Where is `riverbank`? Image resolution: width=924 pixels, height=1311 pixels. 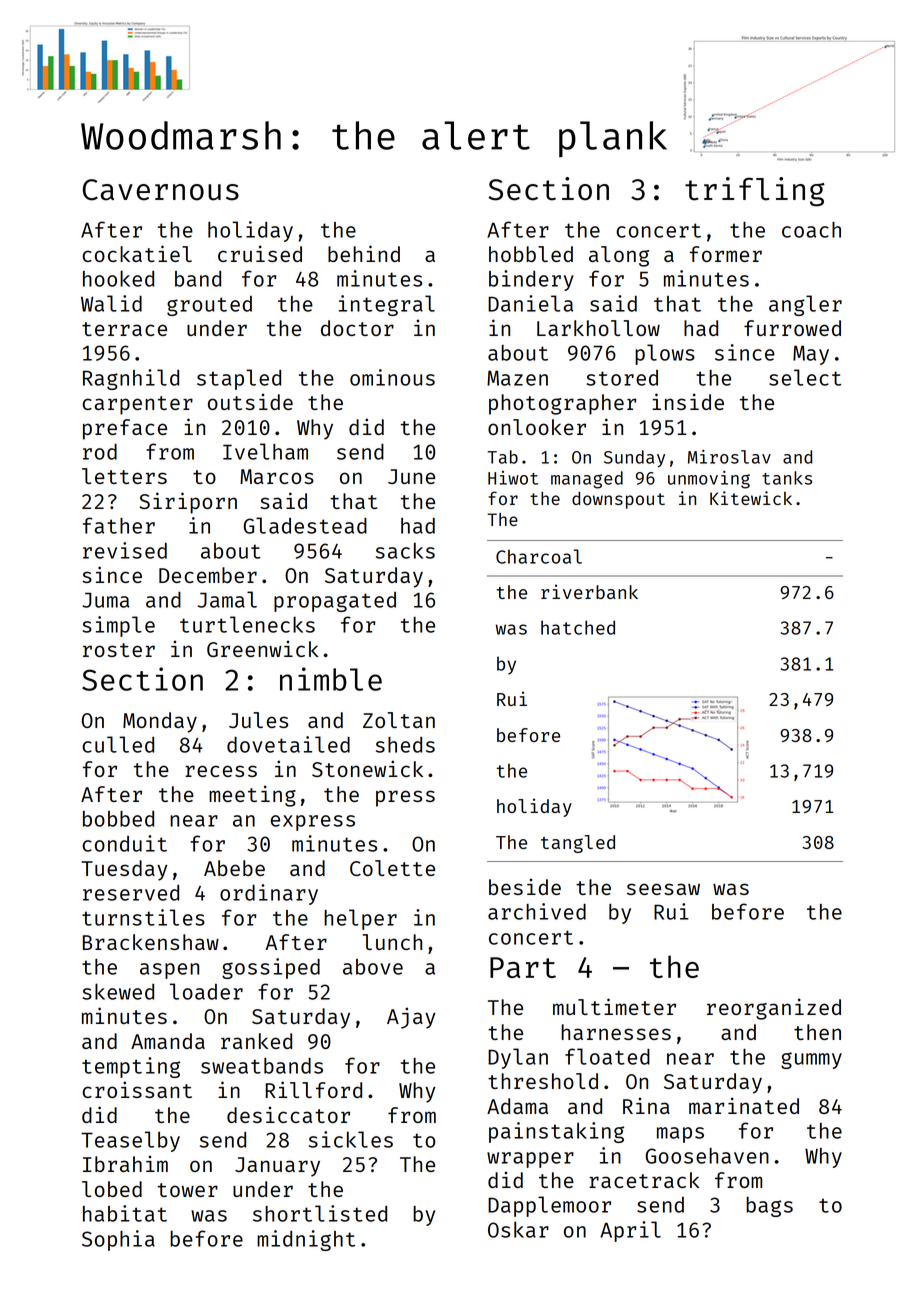 riverbank is located at coordinates (589, 591).
